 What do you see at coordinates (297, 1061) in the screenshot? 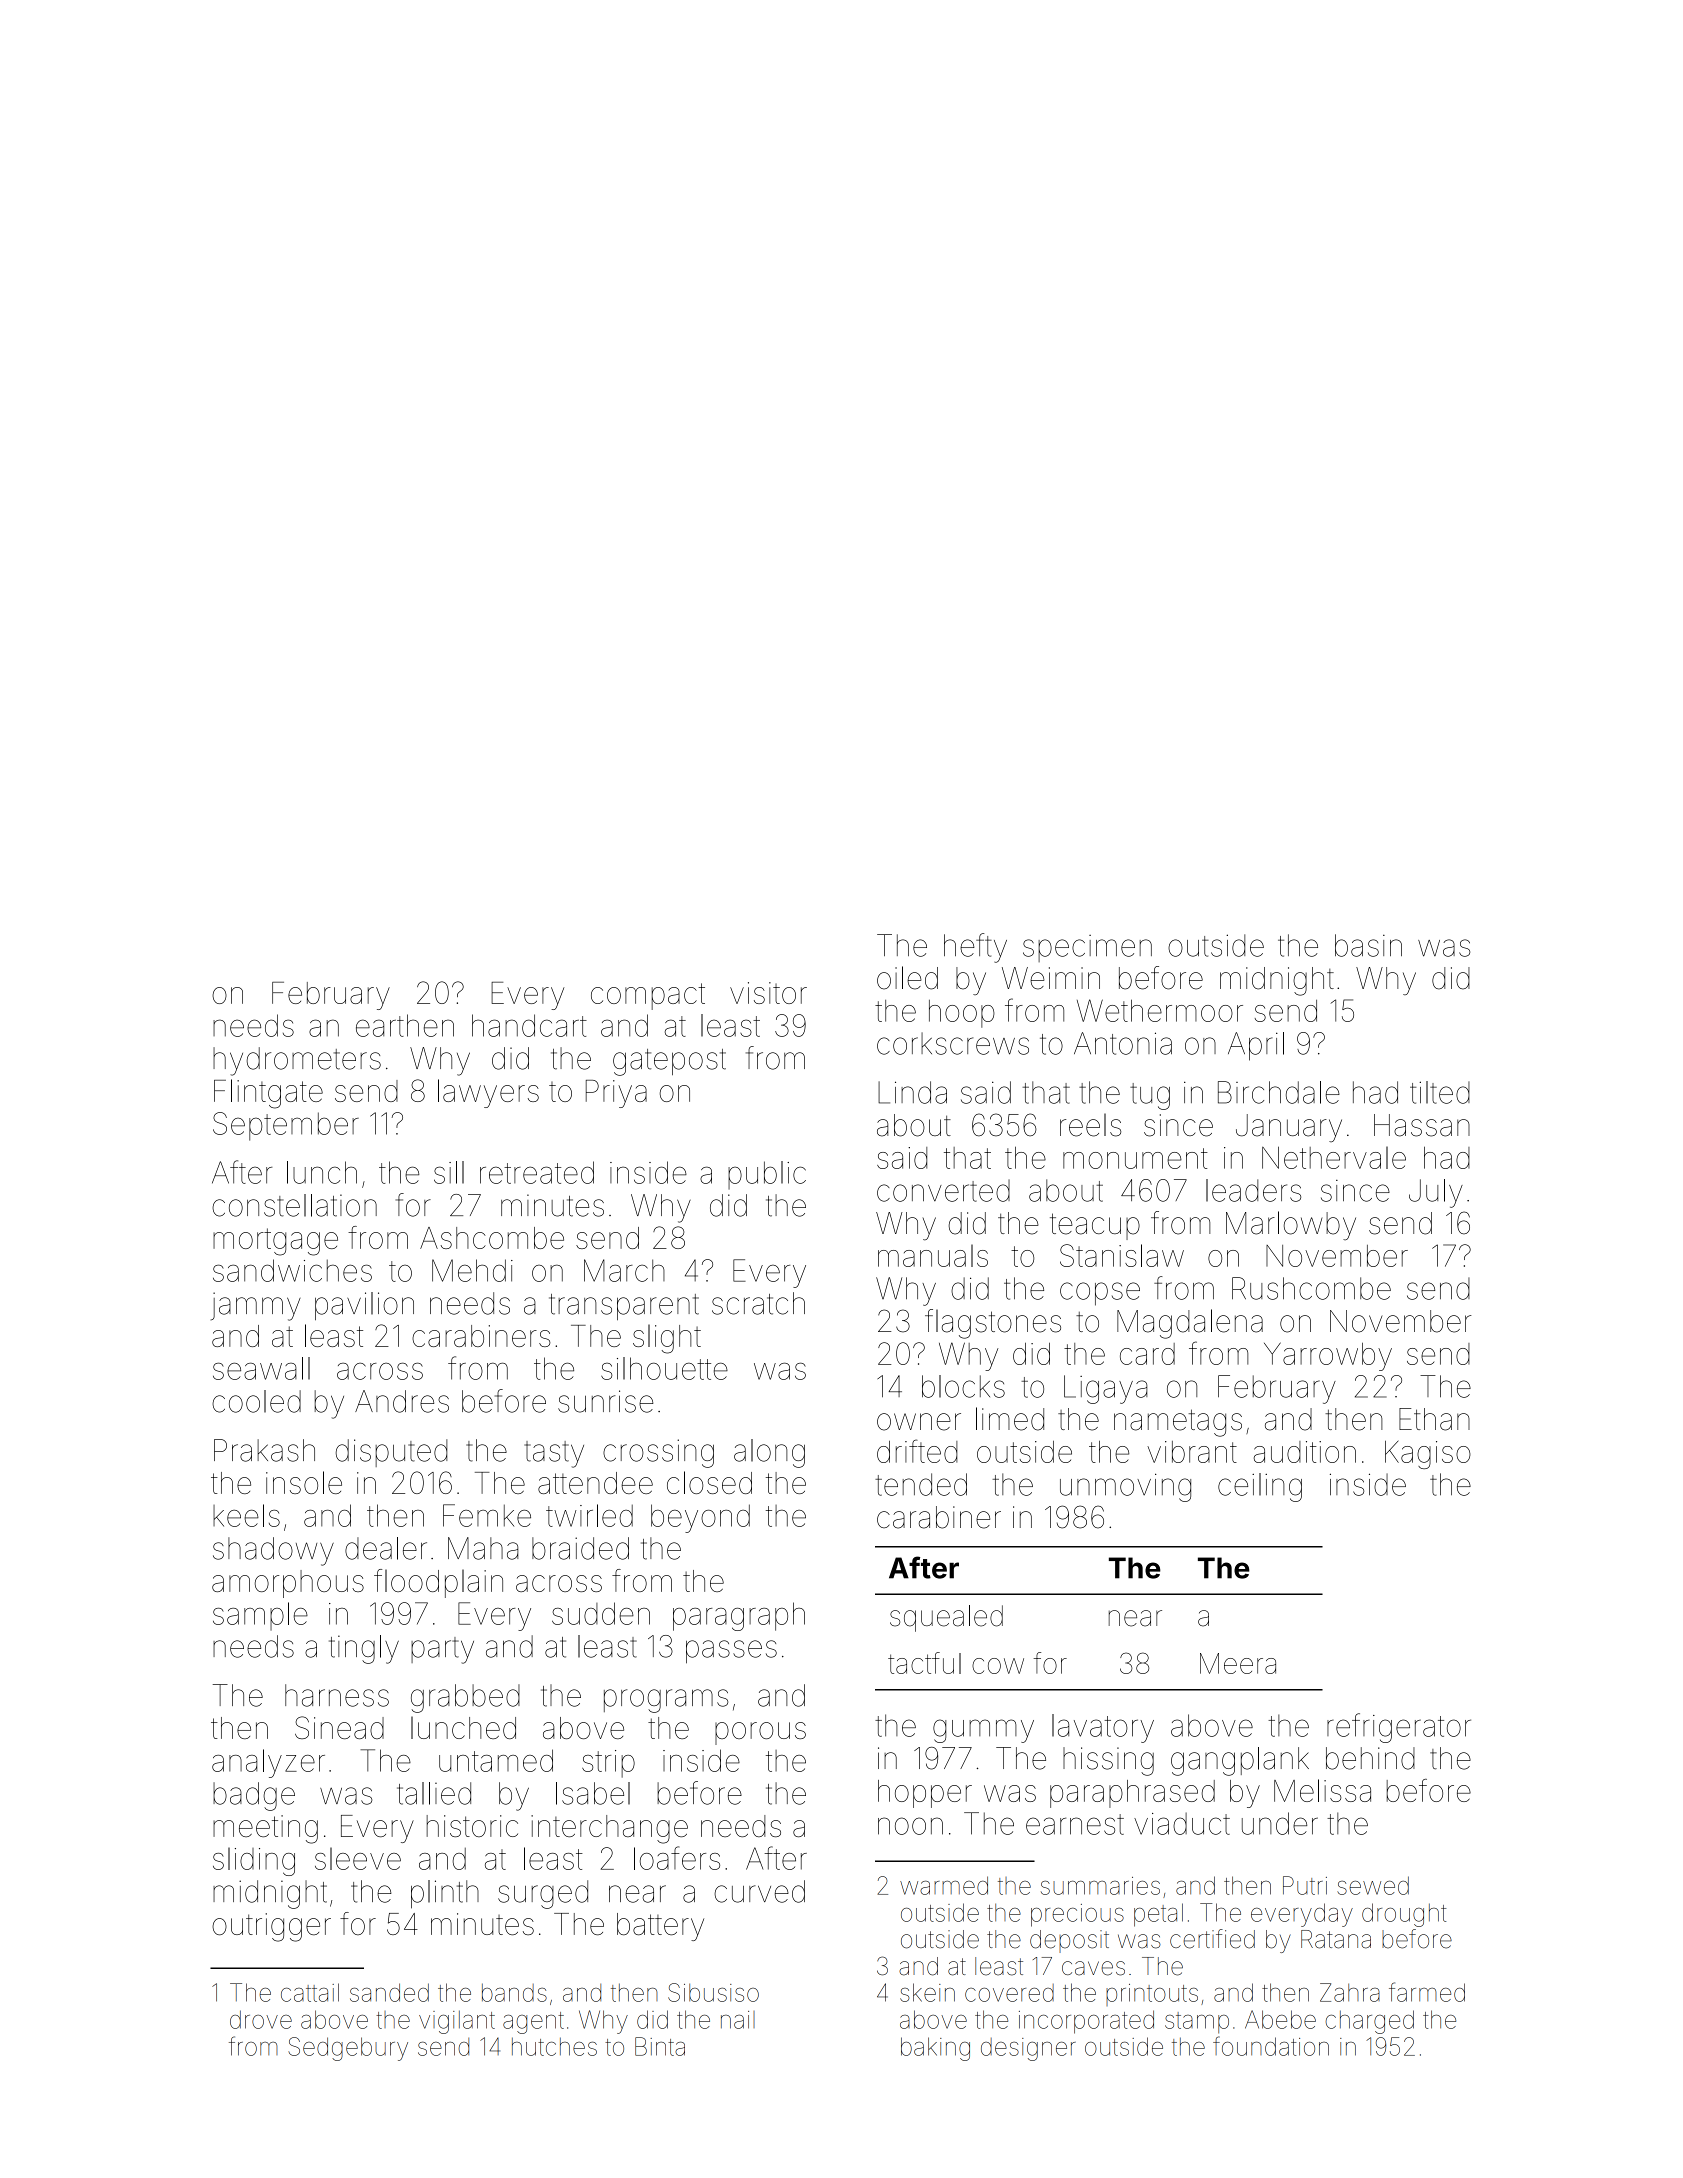
I see `hydrometers` at bounding box center [297, 1061].
